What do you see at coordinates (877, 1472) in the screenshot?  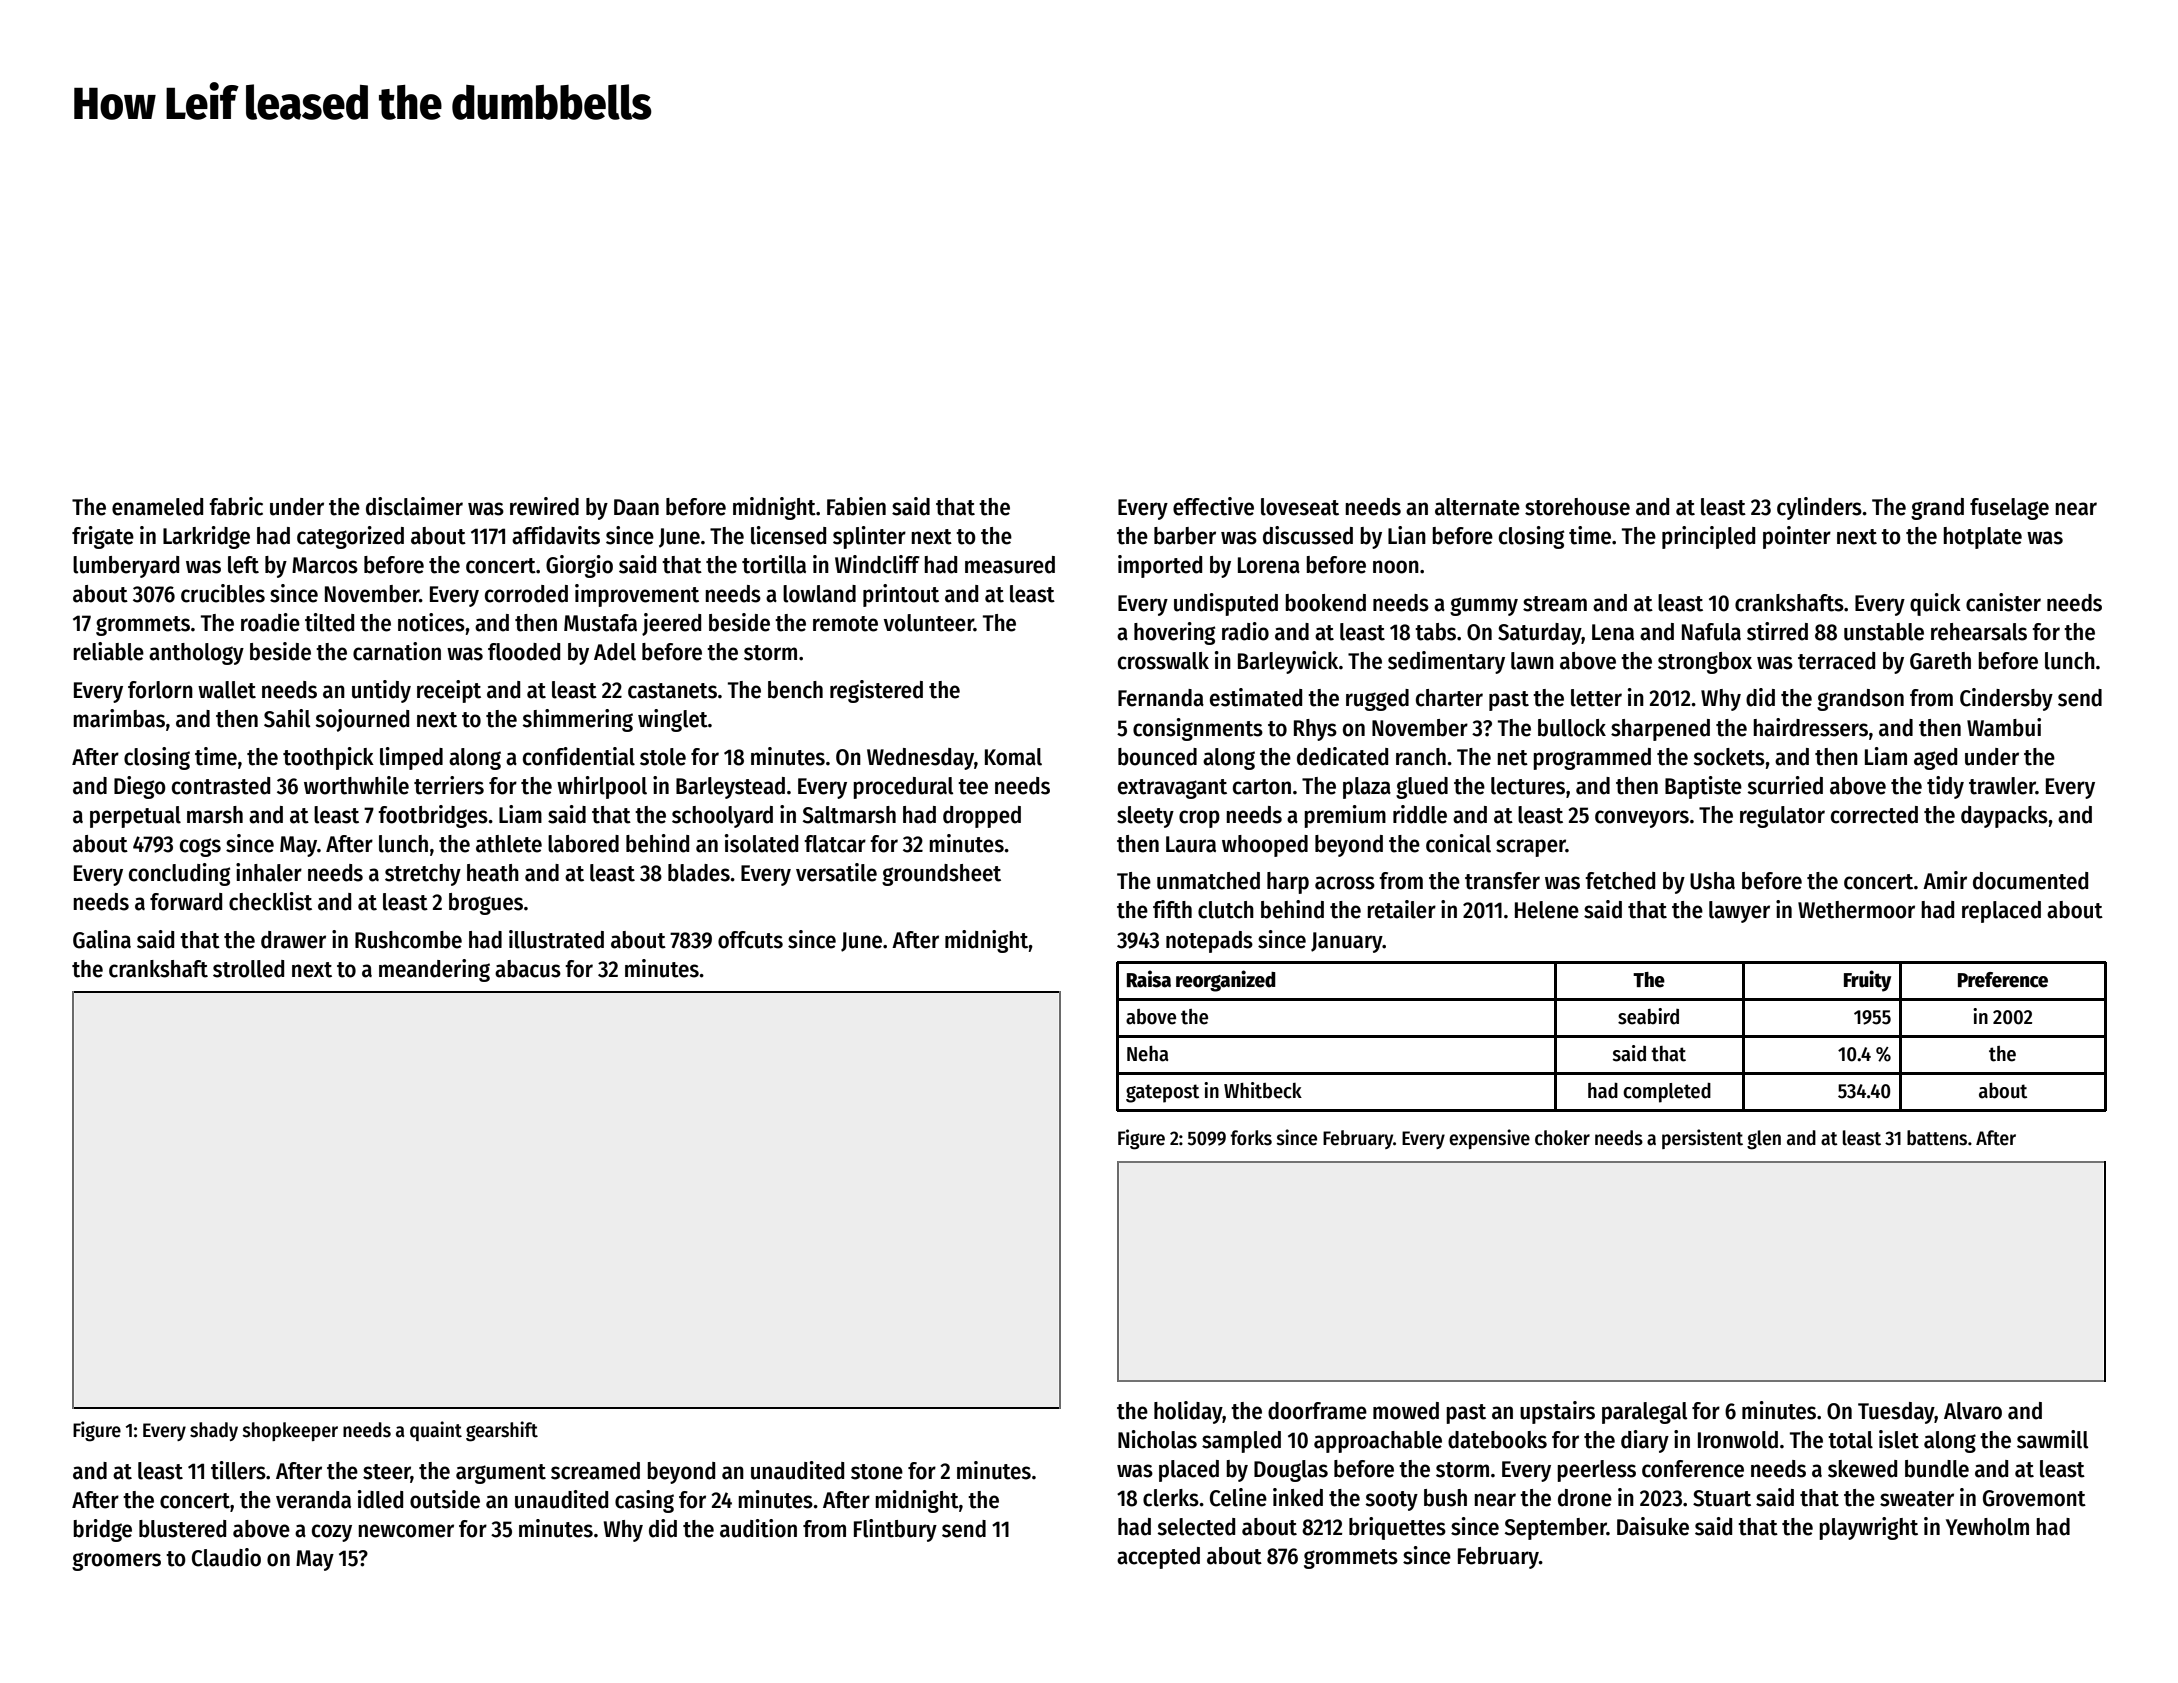 I see `stone` at bounding box center [877, 1472].
